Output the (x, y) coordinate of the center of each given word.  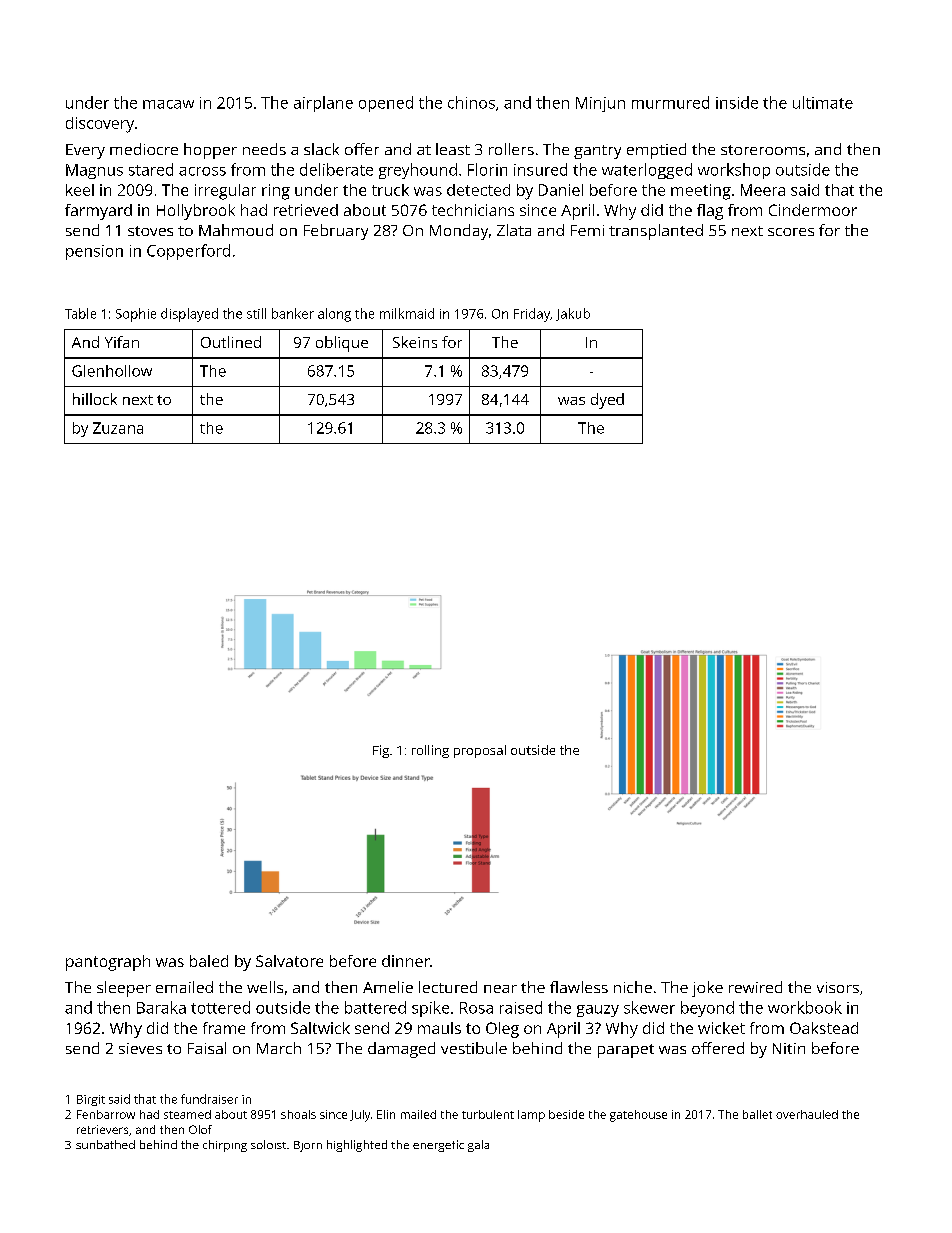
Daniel (561, 190)
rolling (430, 751)
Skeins (415, 342)
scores (791, 232)
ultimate (823, 102)
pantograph (108, 963)
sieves (140, 1048)
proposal (480, 751)
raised (521, 1007)
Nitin (789, 1048)
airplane (323, 104)
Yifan (122, 342)
